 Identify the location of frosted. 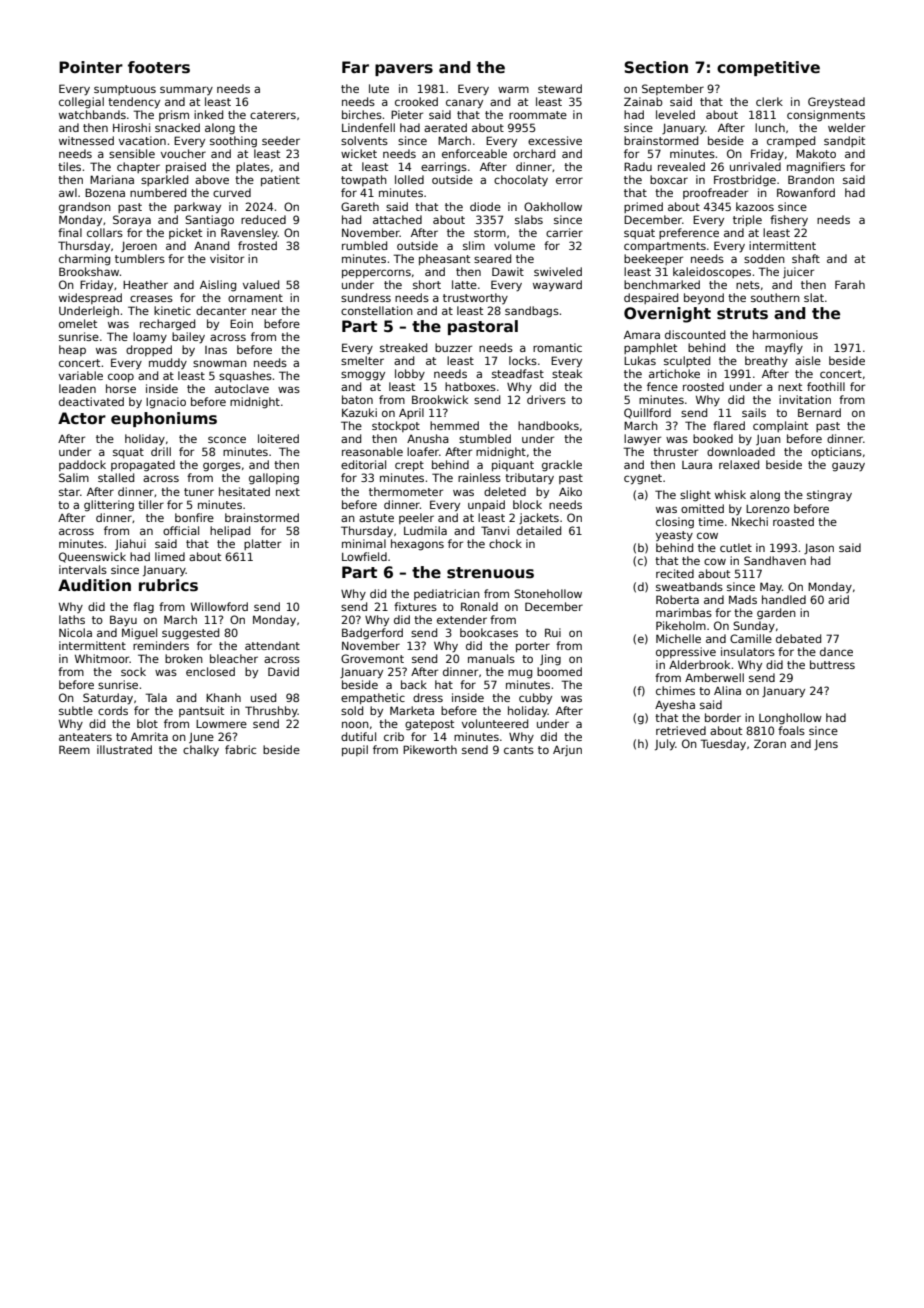
(257, 245).
